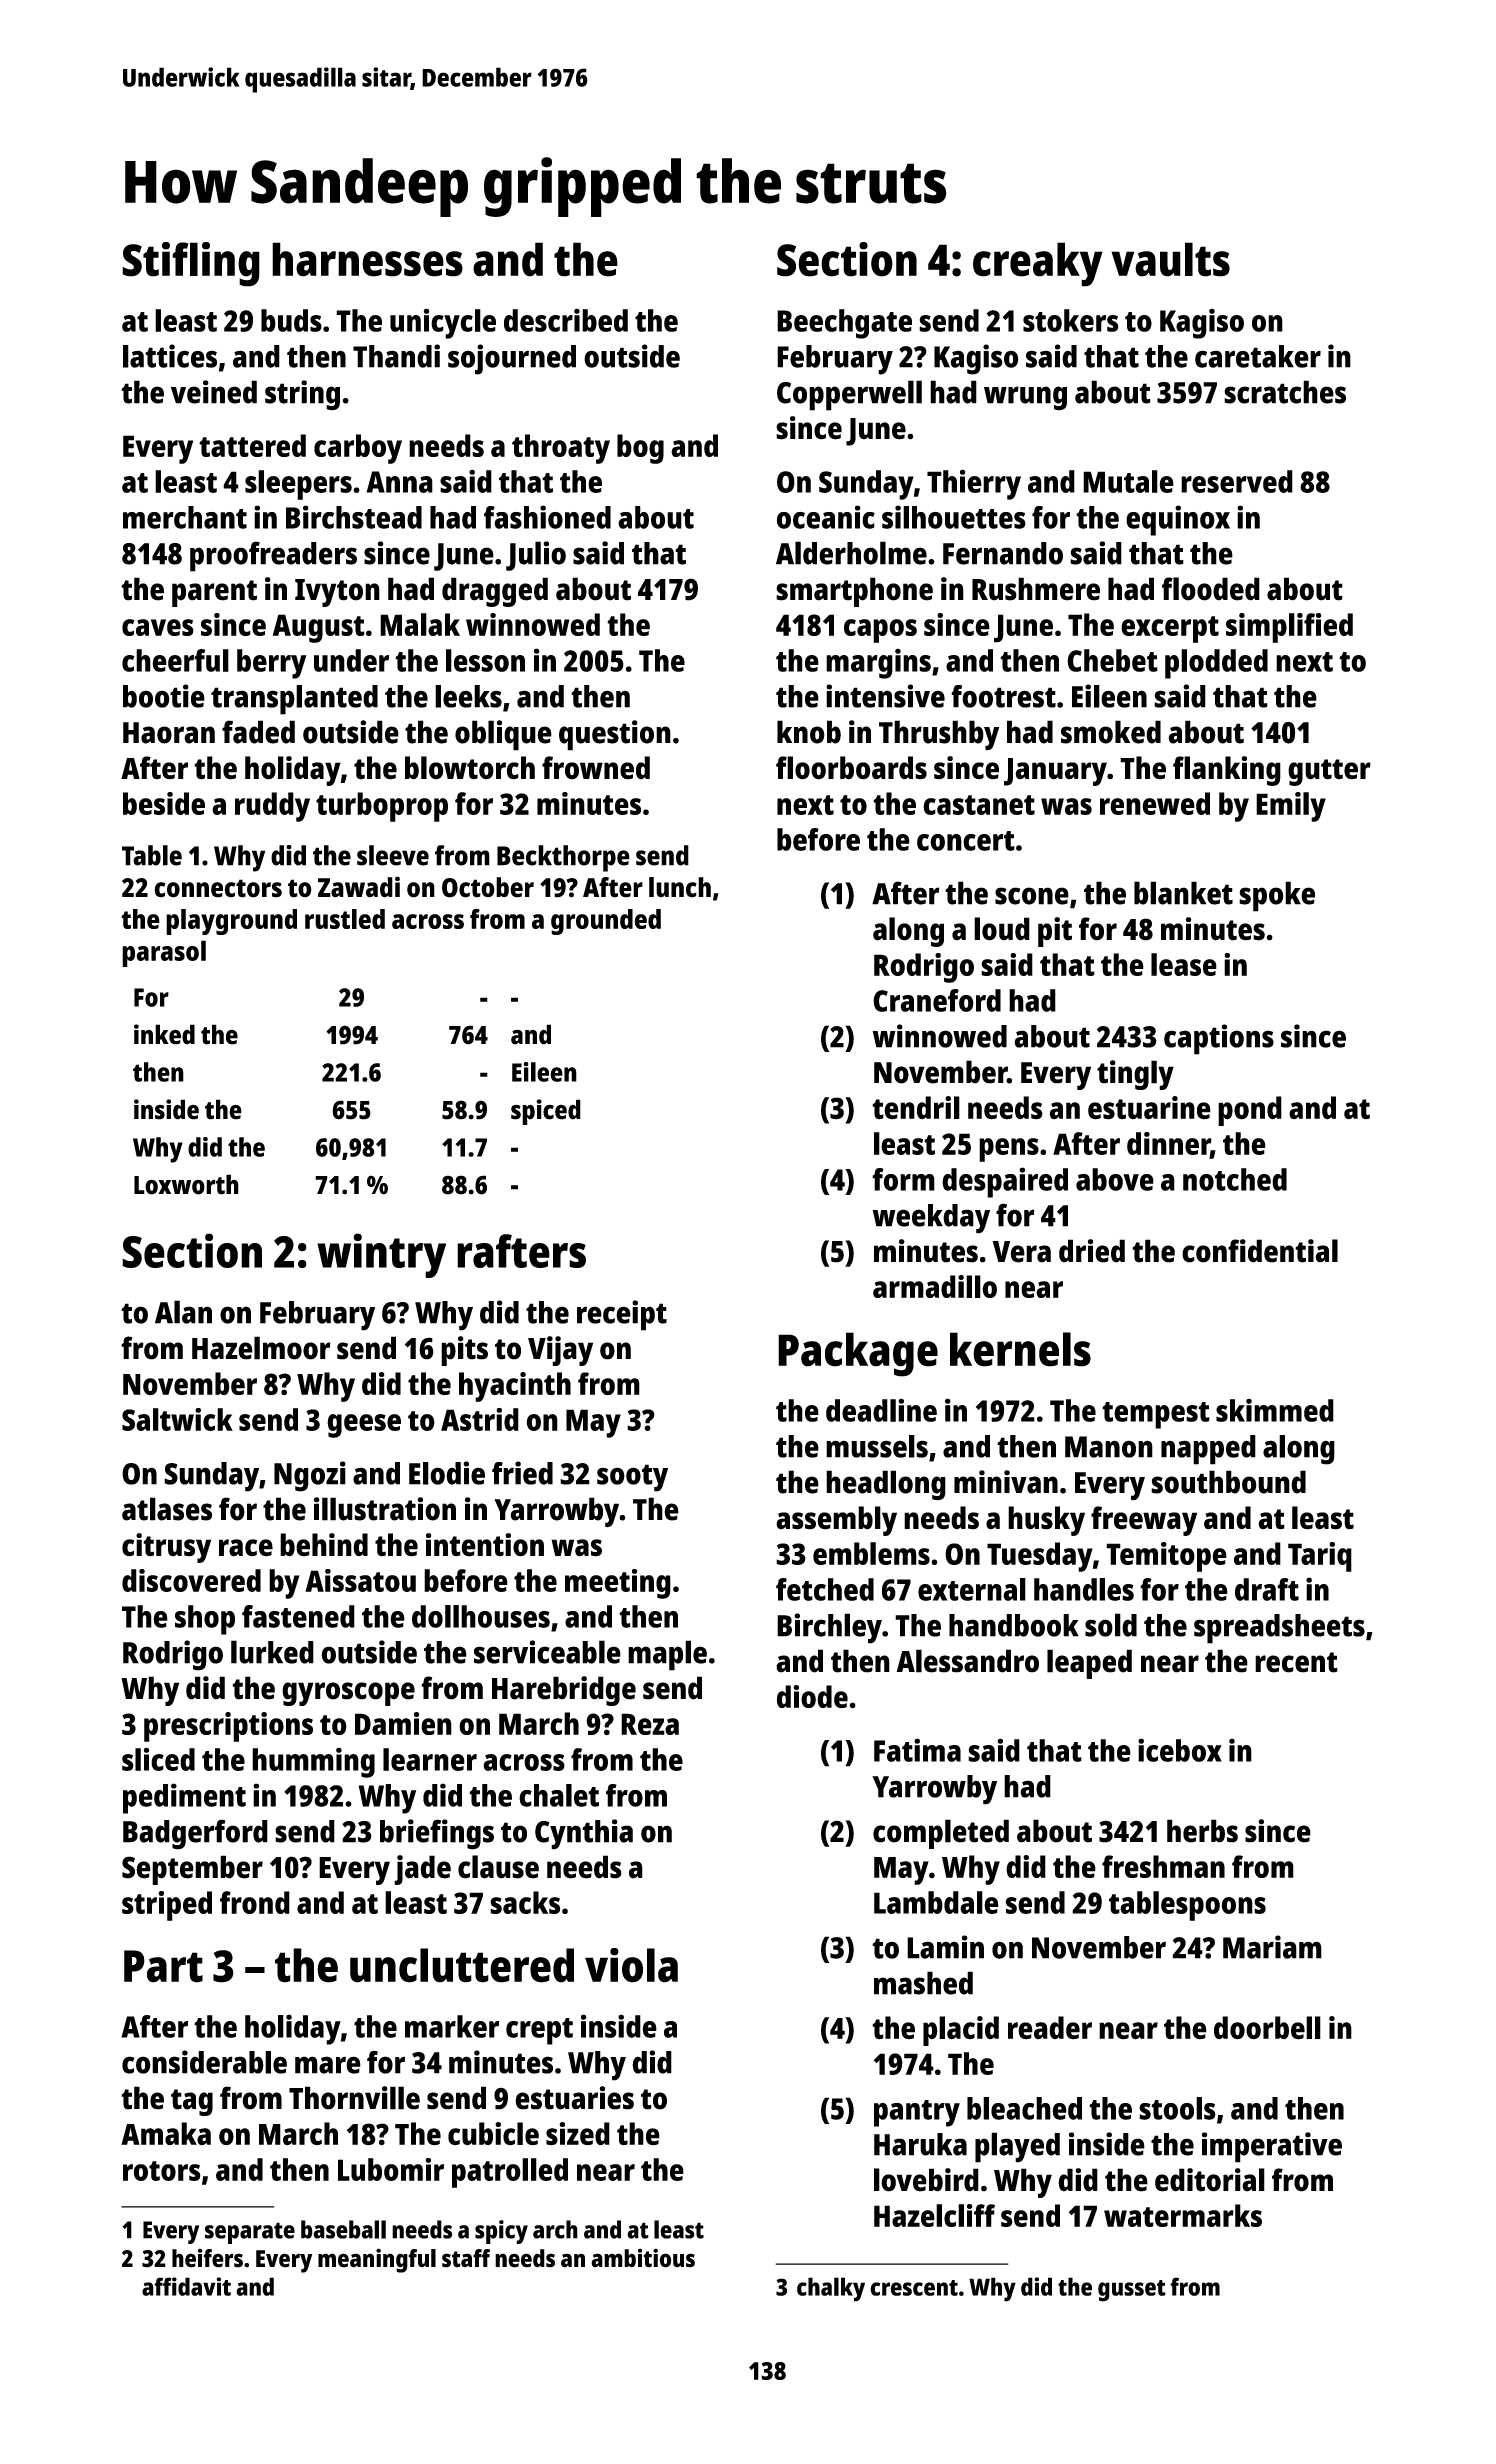 The height and width of the screenshot is (2464, 1496). What do you see at coordinates (328, 2065) in the screenshot?
I see `mare` at bounding box center [328, 2065].
